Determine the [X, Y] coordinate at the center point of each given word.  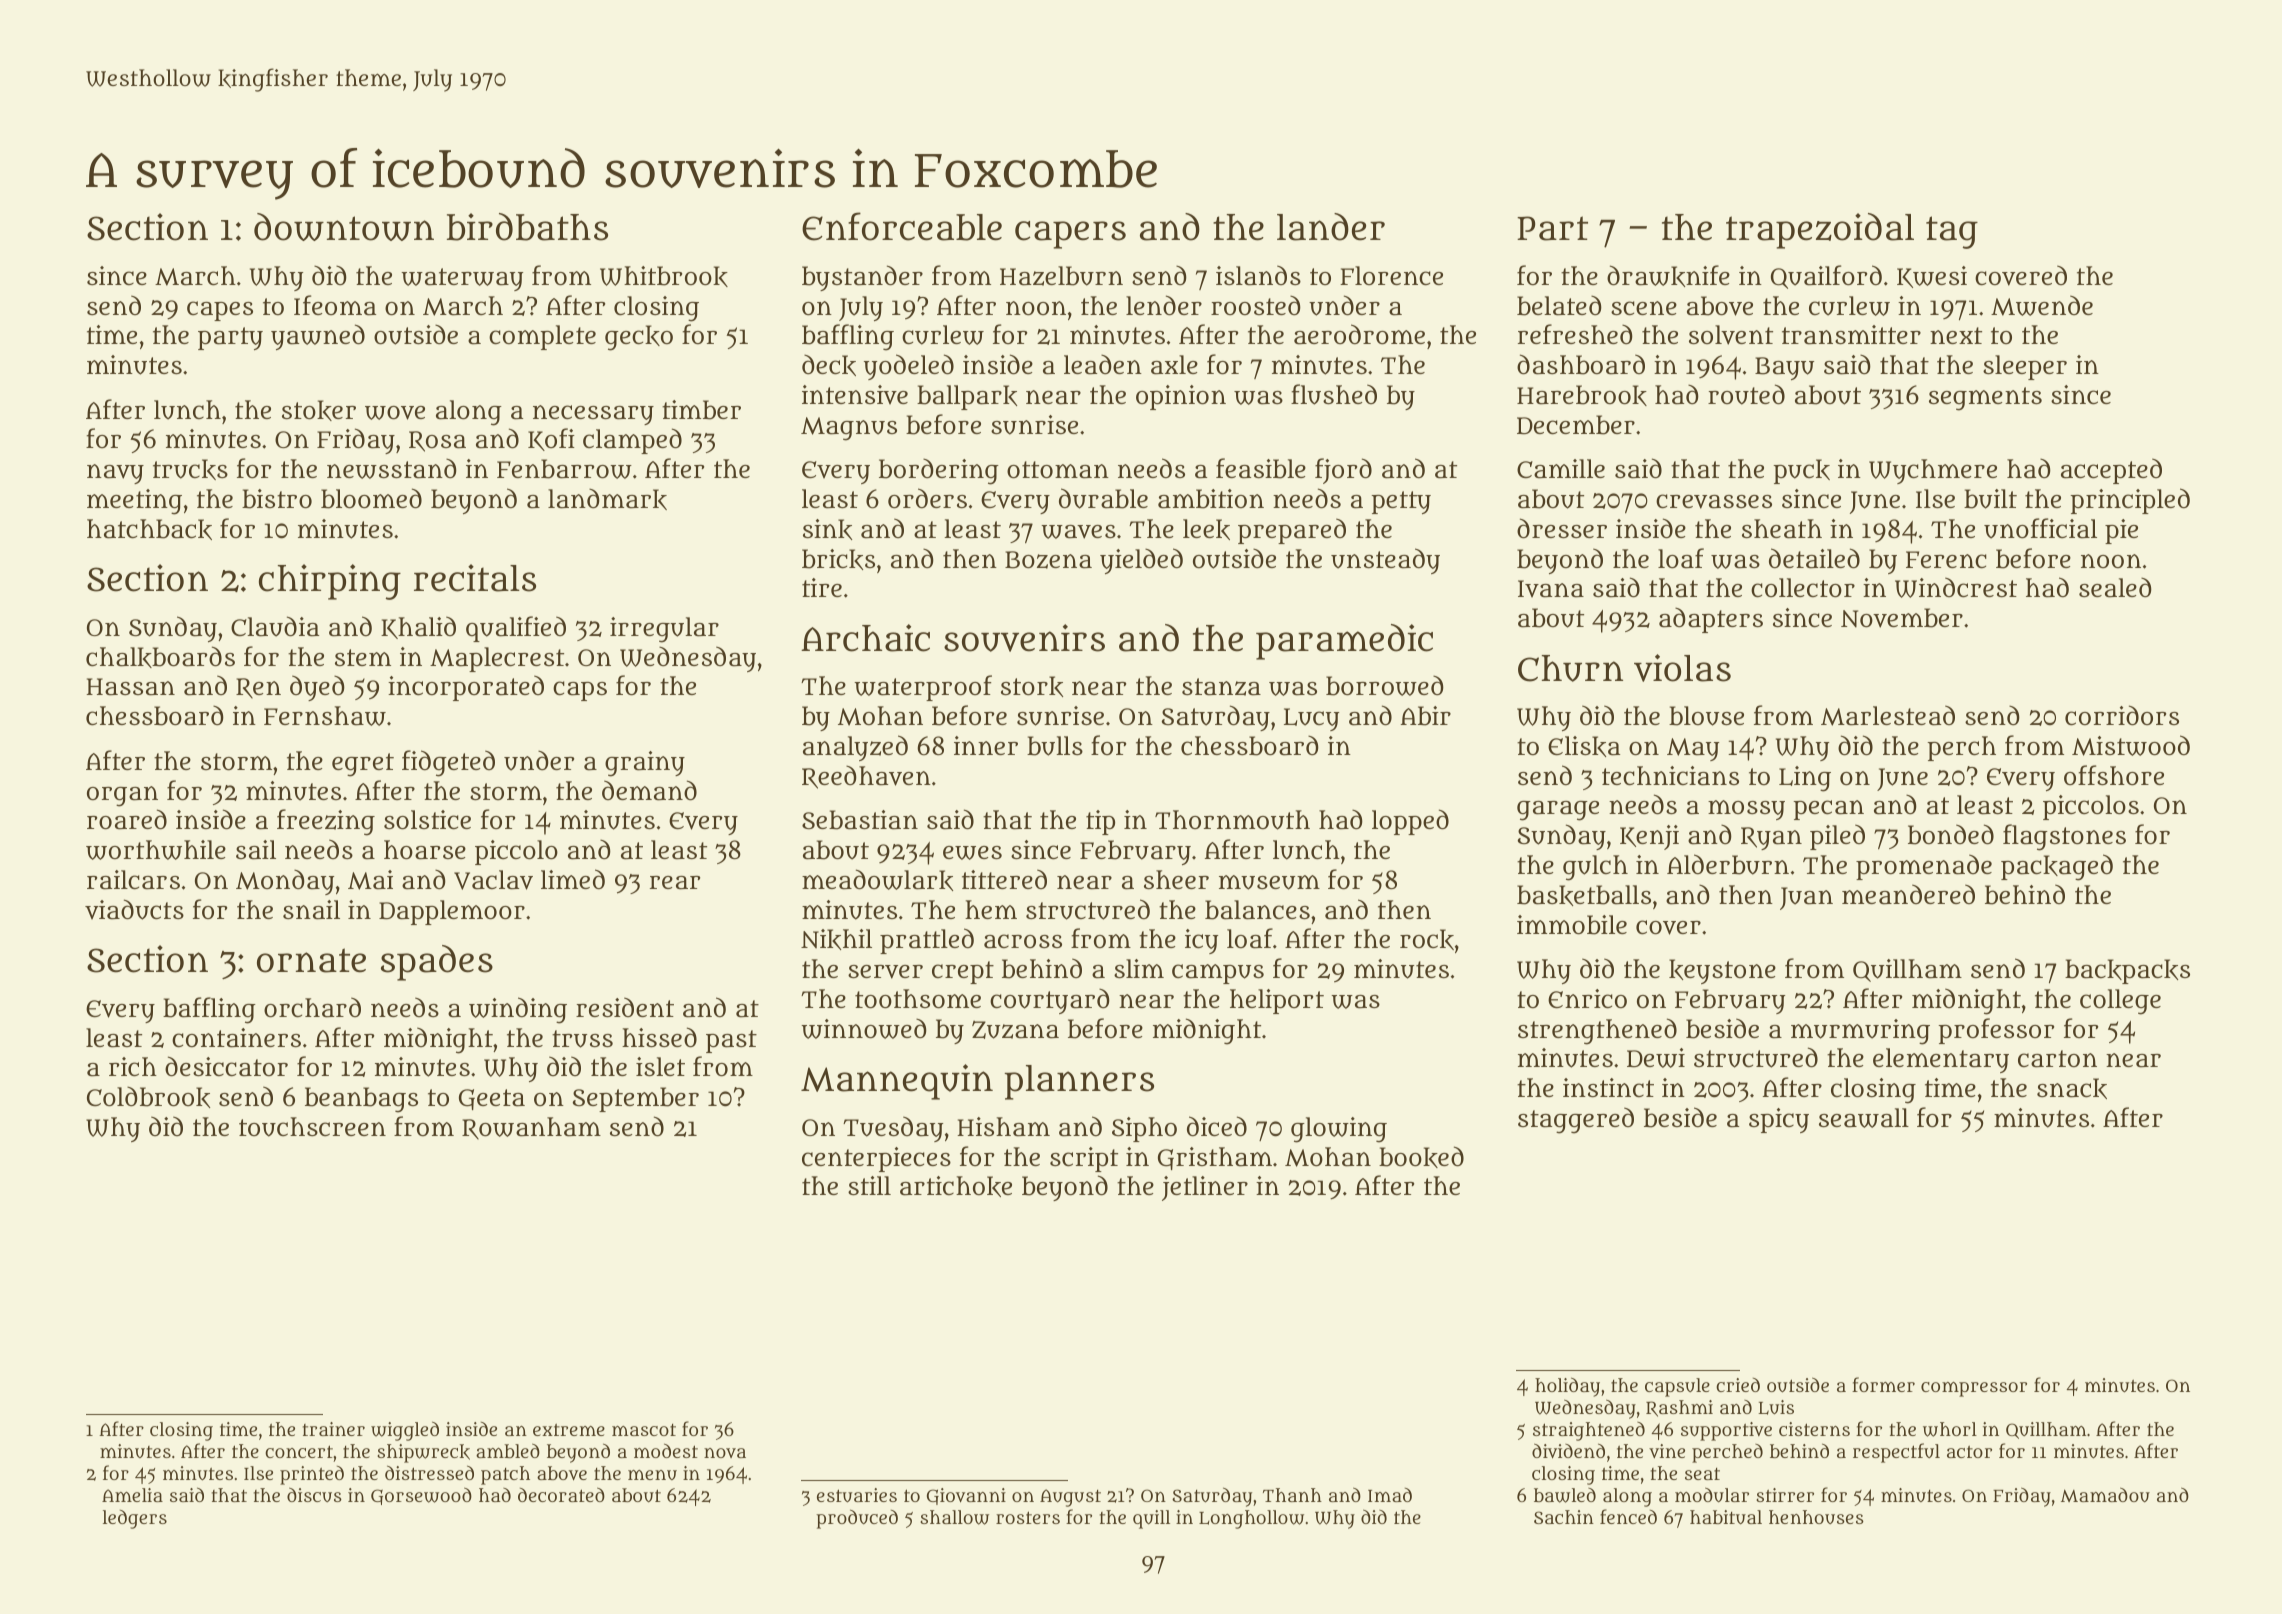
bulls [1055, 746]
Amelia [132, 1495]
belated [1559, 306]
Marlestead [1888, 715]
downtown [344, 227]
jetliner [1205, 1188]
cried [1738, 1385]
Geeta [492, 1099]
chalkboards [160, 657]
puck [1801, 471]
